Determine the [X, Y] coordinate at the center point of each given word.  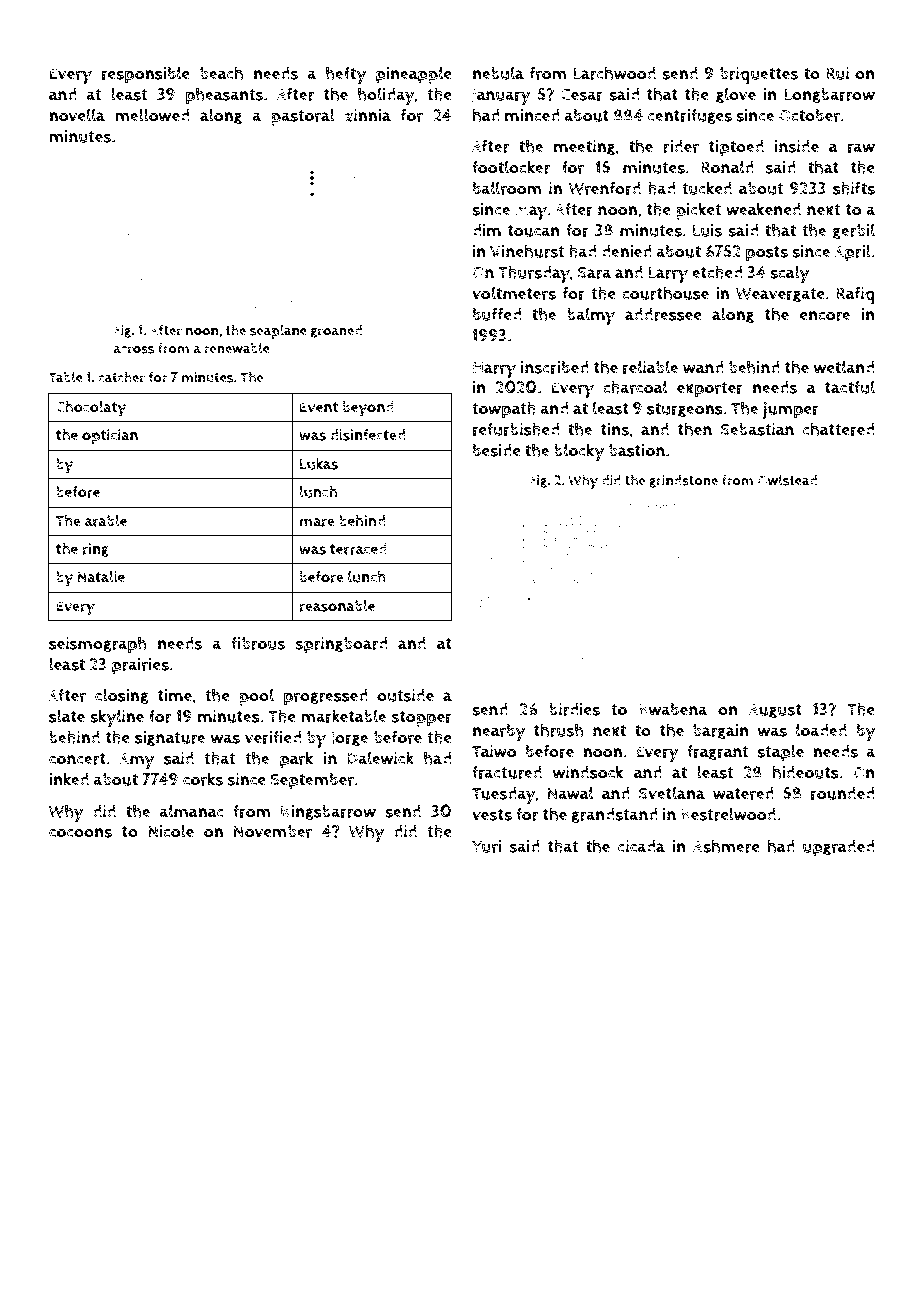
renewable [237, 348]
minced [532, 115]
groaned [336, 331]
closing [122, 696]
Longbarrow [829, 95]
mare [317, 522]
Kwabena [673, 709]
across [133, 350]
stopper [422, 719]
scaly [789, 274]
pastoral [303, 117]
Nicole [171, 831]
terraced [358, 549]
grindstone [683, 481]
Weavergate [780, 295]
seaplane [278, 331]
